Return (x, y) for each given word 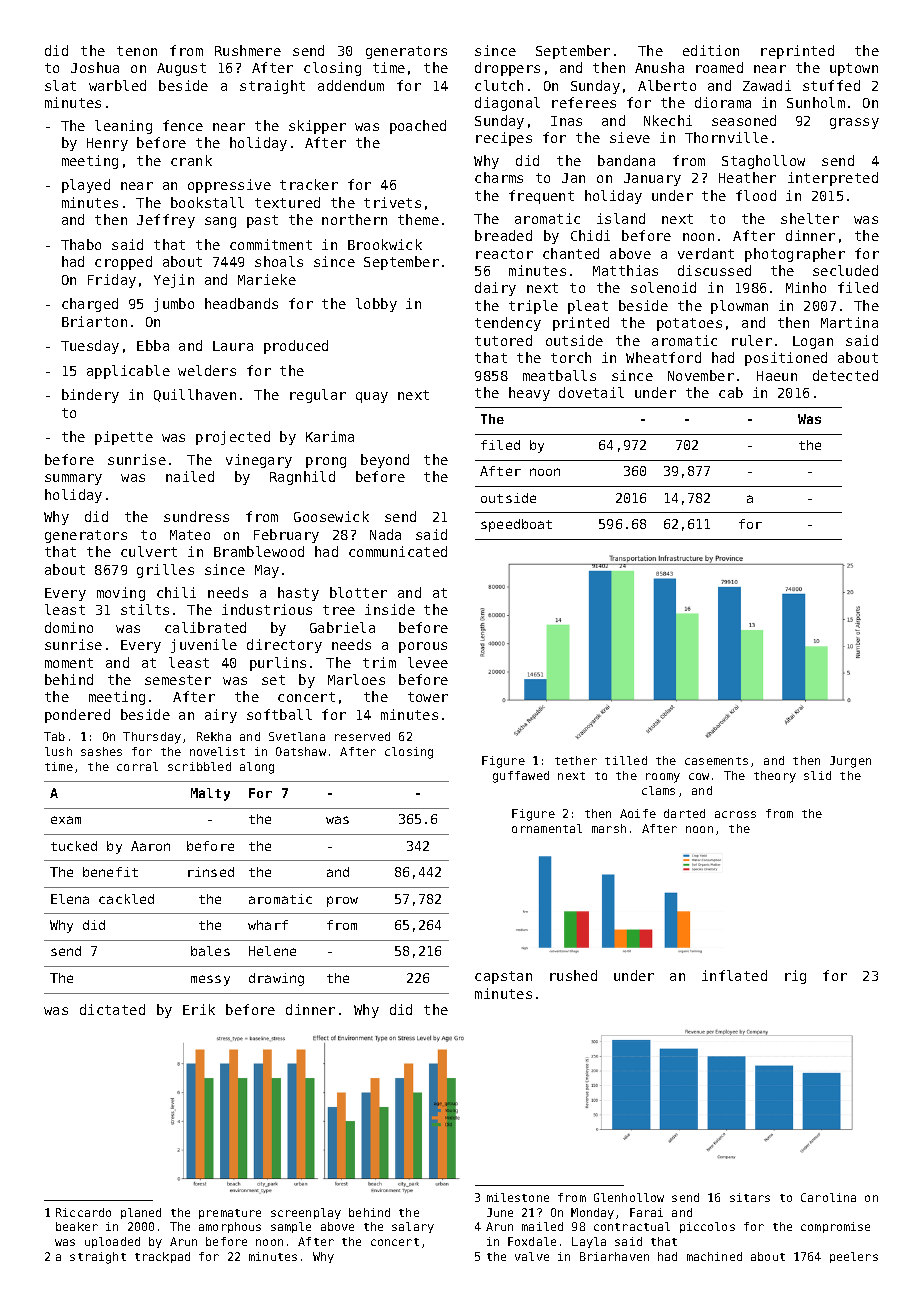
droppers (507, 69)
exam (66, 820)
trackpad (162, 1257)
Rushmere (248, 50)
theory (775, 777)
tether (576, 760)
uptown (854, 69)
